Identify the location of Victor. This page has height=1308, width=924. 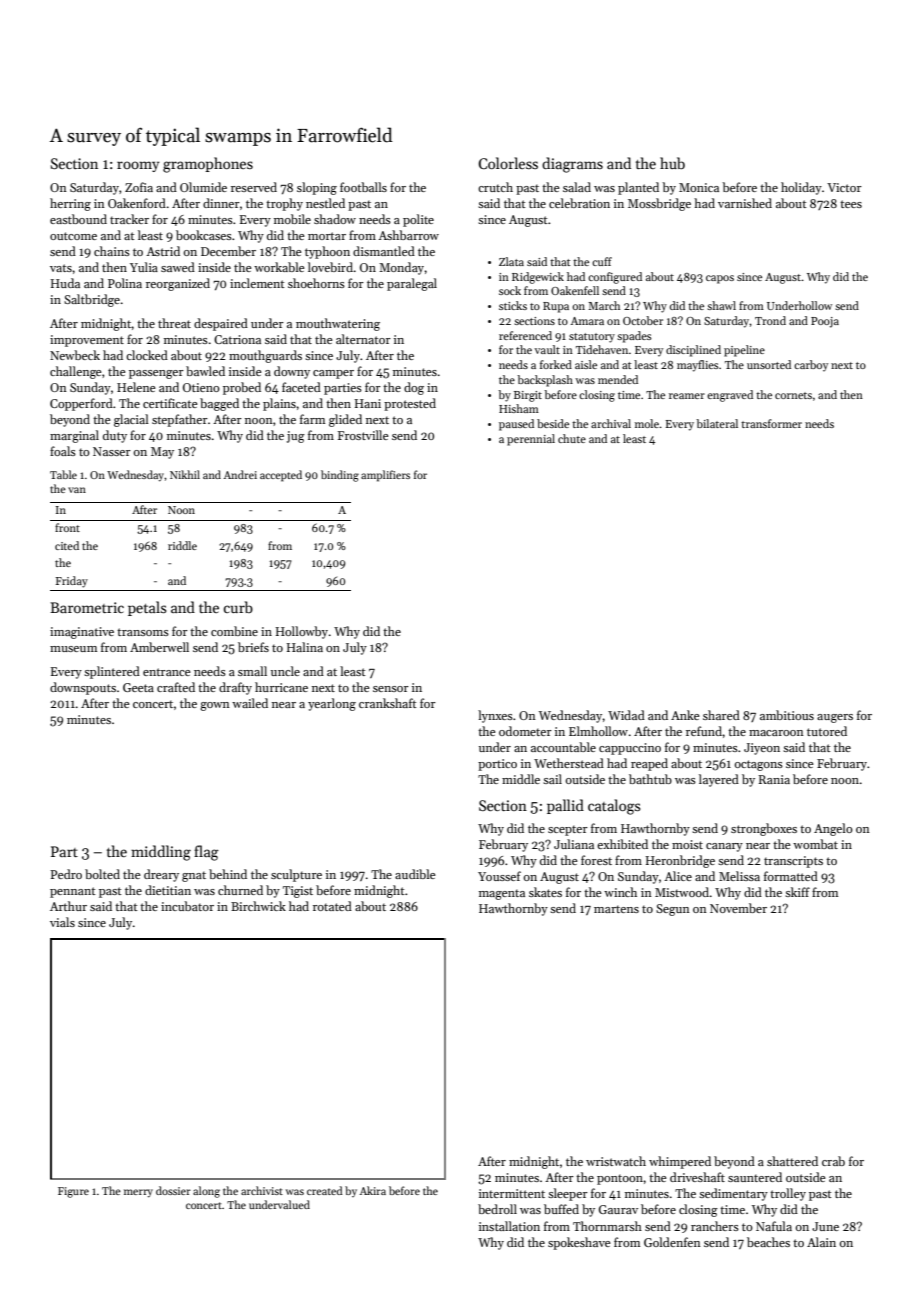
(844, 187).
